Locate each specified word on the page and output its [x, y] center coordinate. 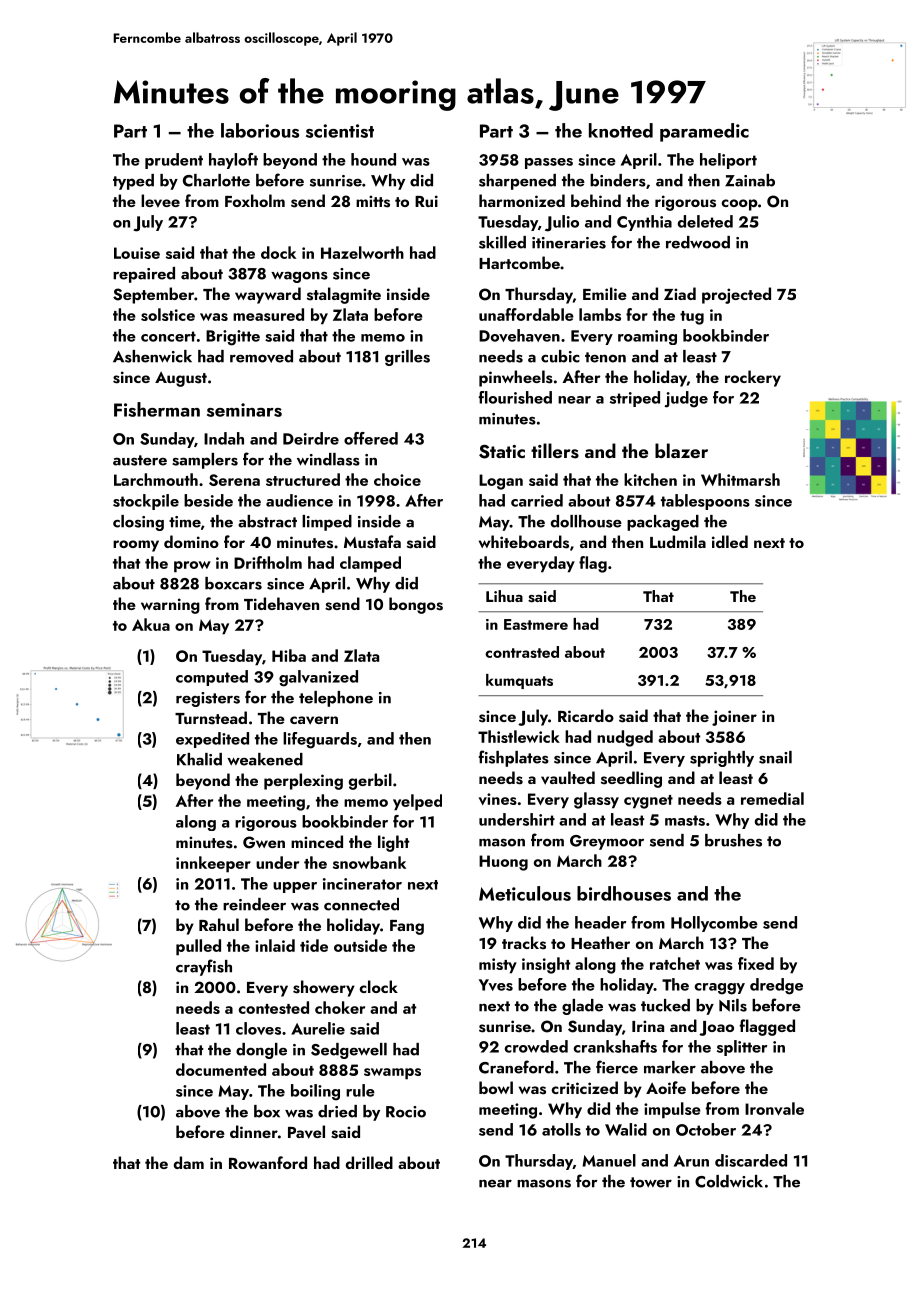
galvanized [318, 678]
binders [618, 180]
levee [160, 200]
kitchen [650, 479]
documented [221, 1069]
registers [208, 699]
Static [502, 452]
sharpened [517, 182]
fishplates [514, 758]
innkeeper [213, 864]
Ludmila [678, 541]
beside [208, 500]
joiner [734, 718]
